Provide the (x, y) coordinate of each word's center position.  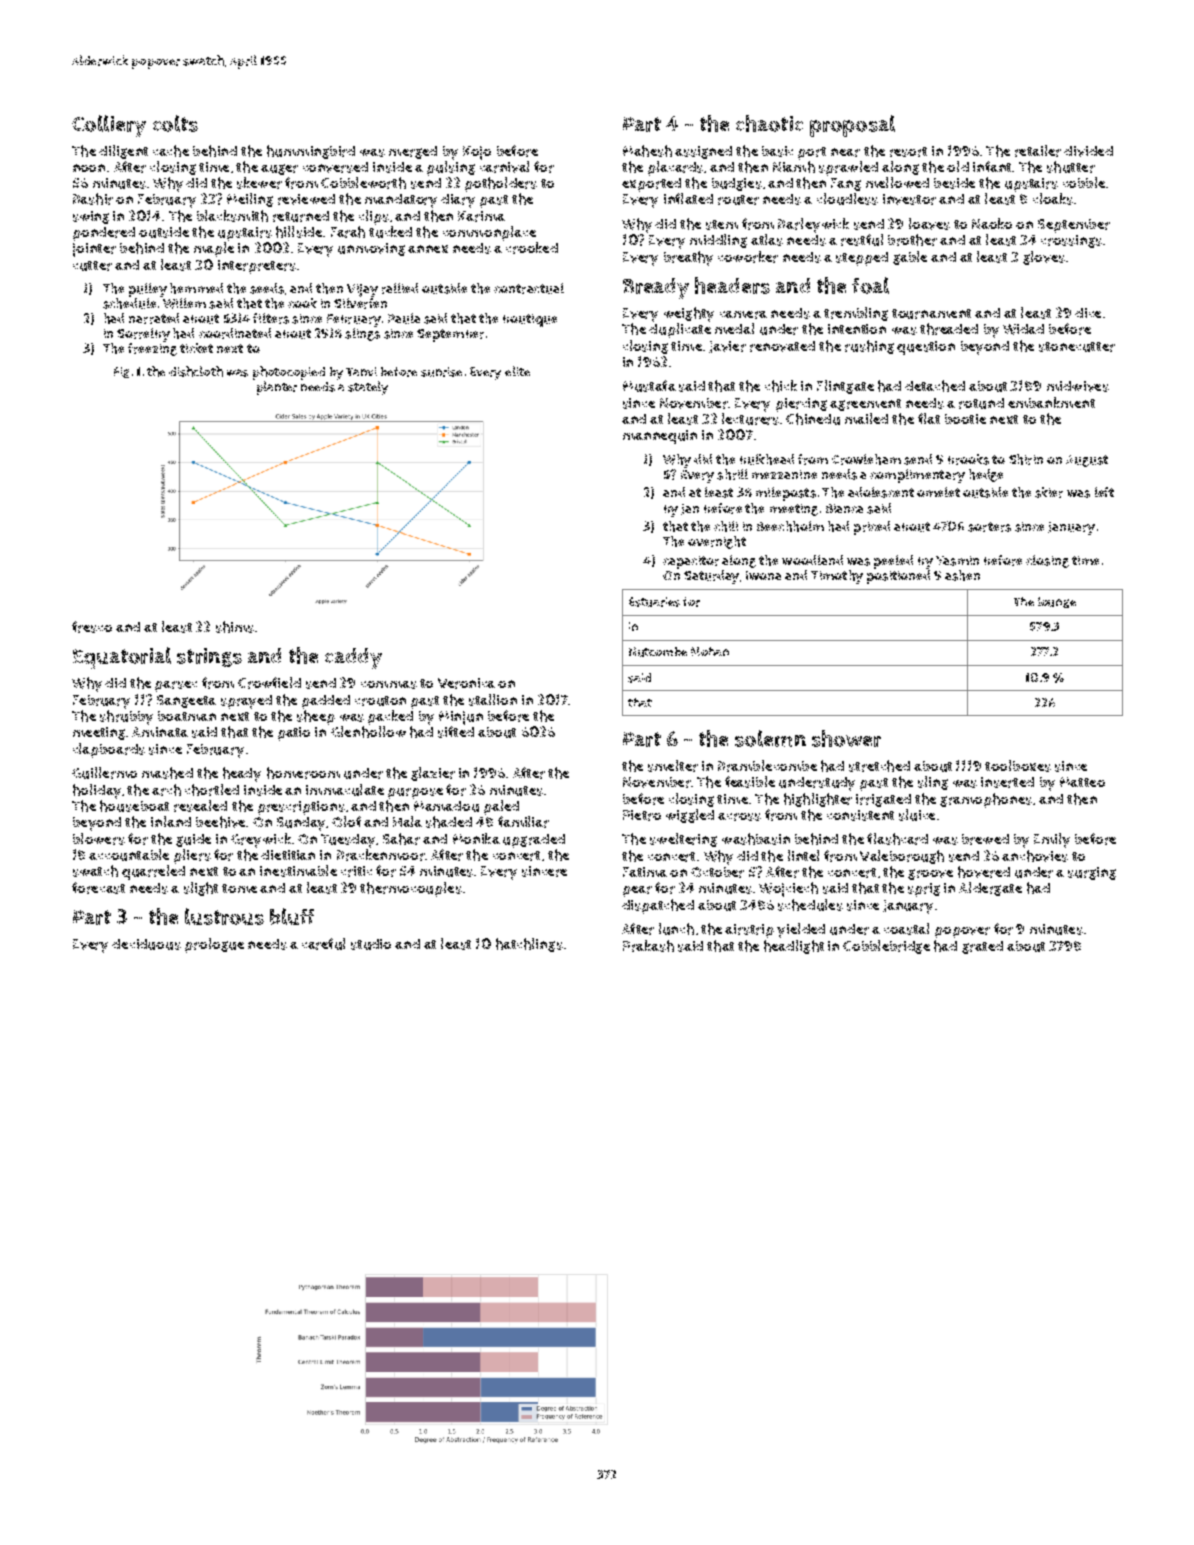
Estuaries (654, 602)
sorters (989, 527)
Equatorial (122, 658)
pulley (148, 290)
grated (982, 947)
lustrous (224, 916)
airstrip (749, 931)
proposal (852, 126)
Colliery (109, 126)
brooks (968, 459)
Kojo (477, 153)
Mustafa (649, 386)
